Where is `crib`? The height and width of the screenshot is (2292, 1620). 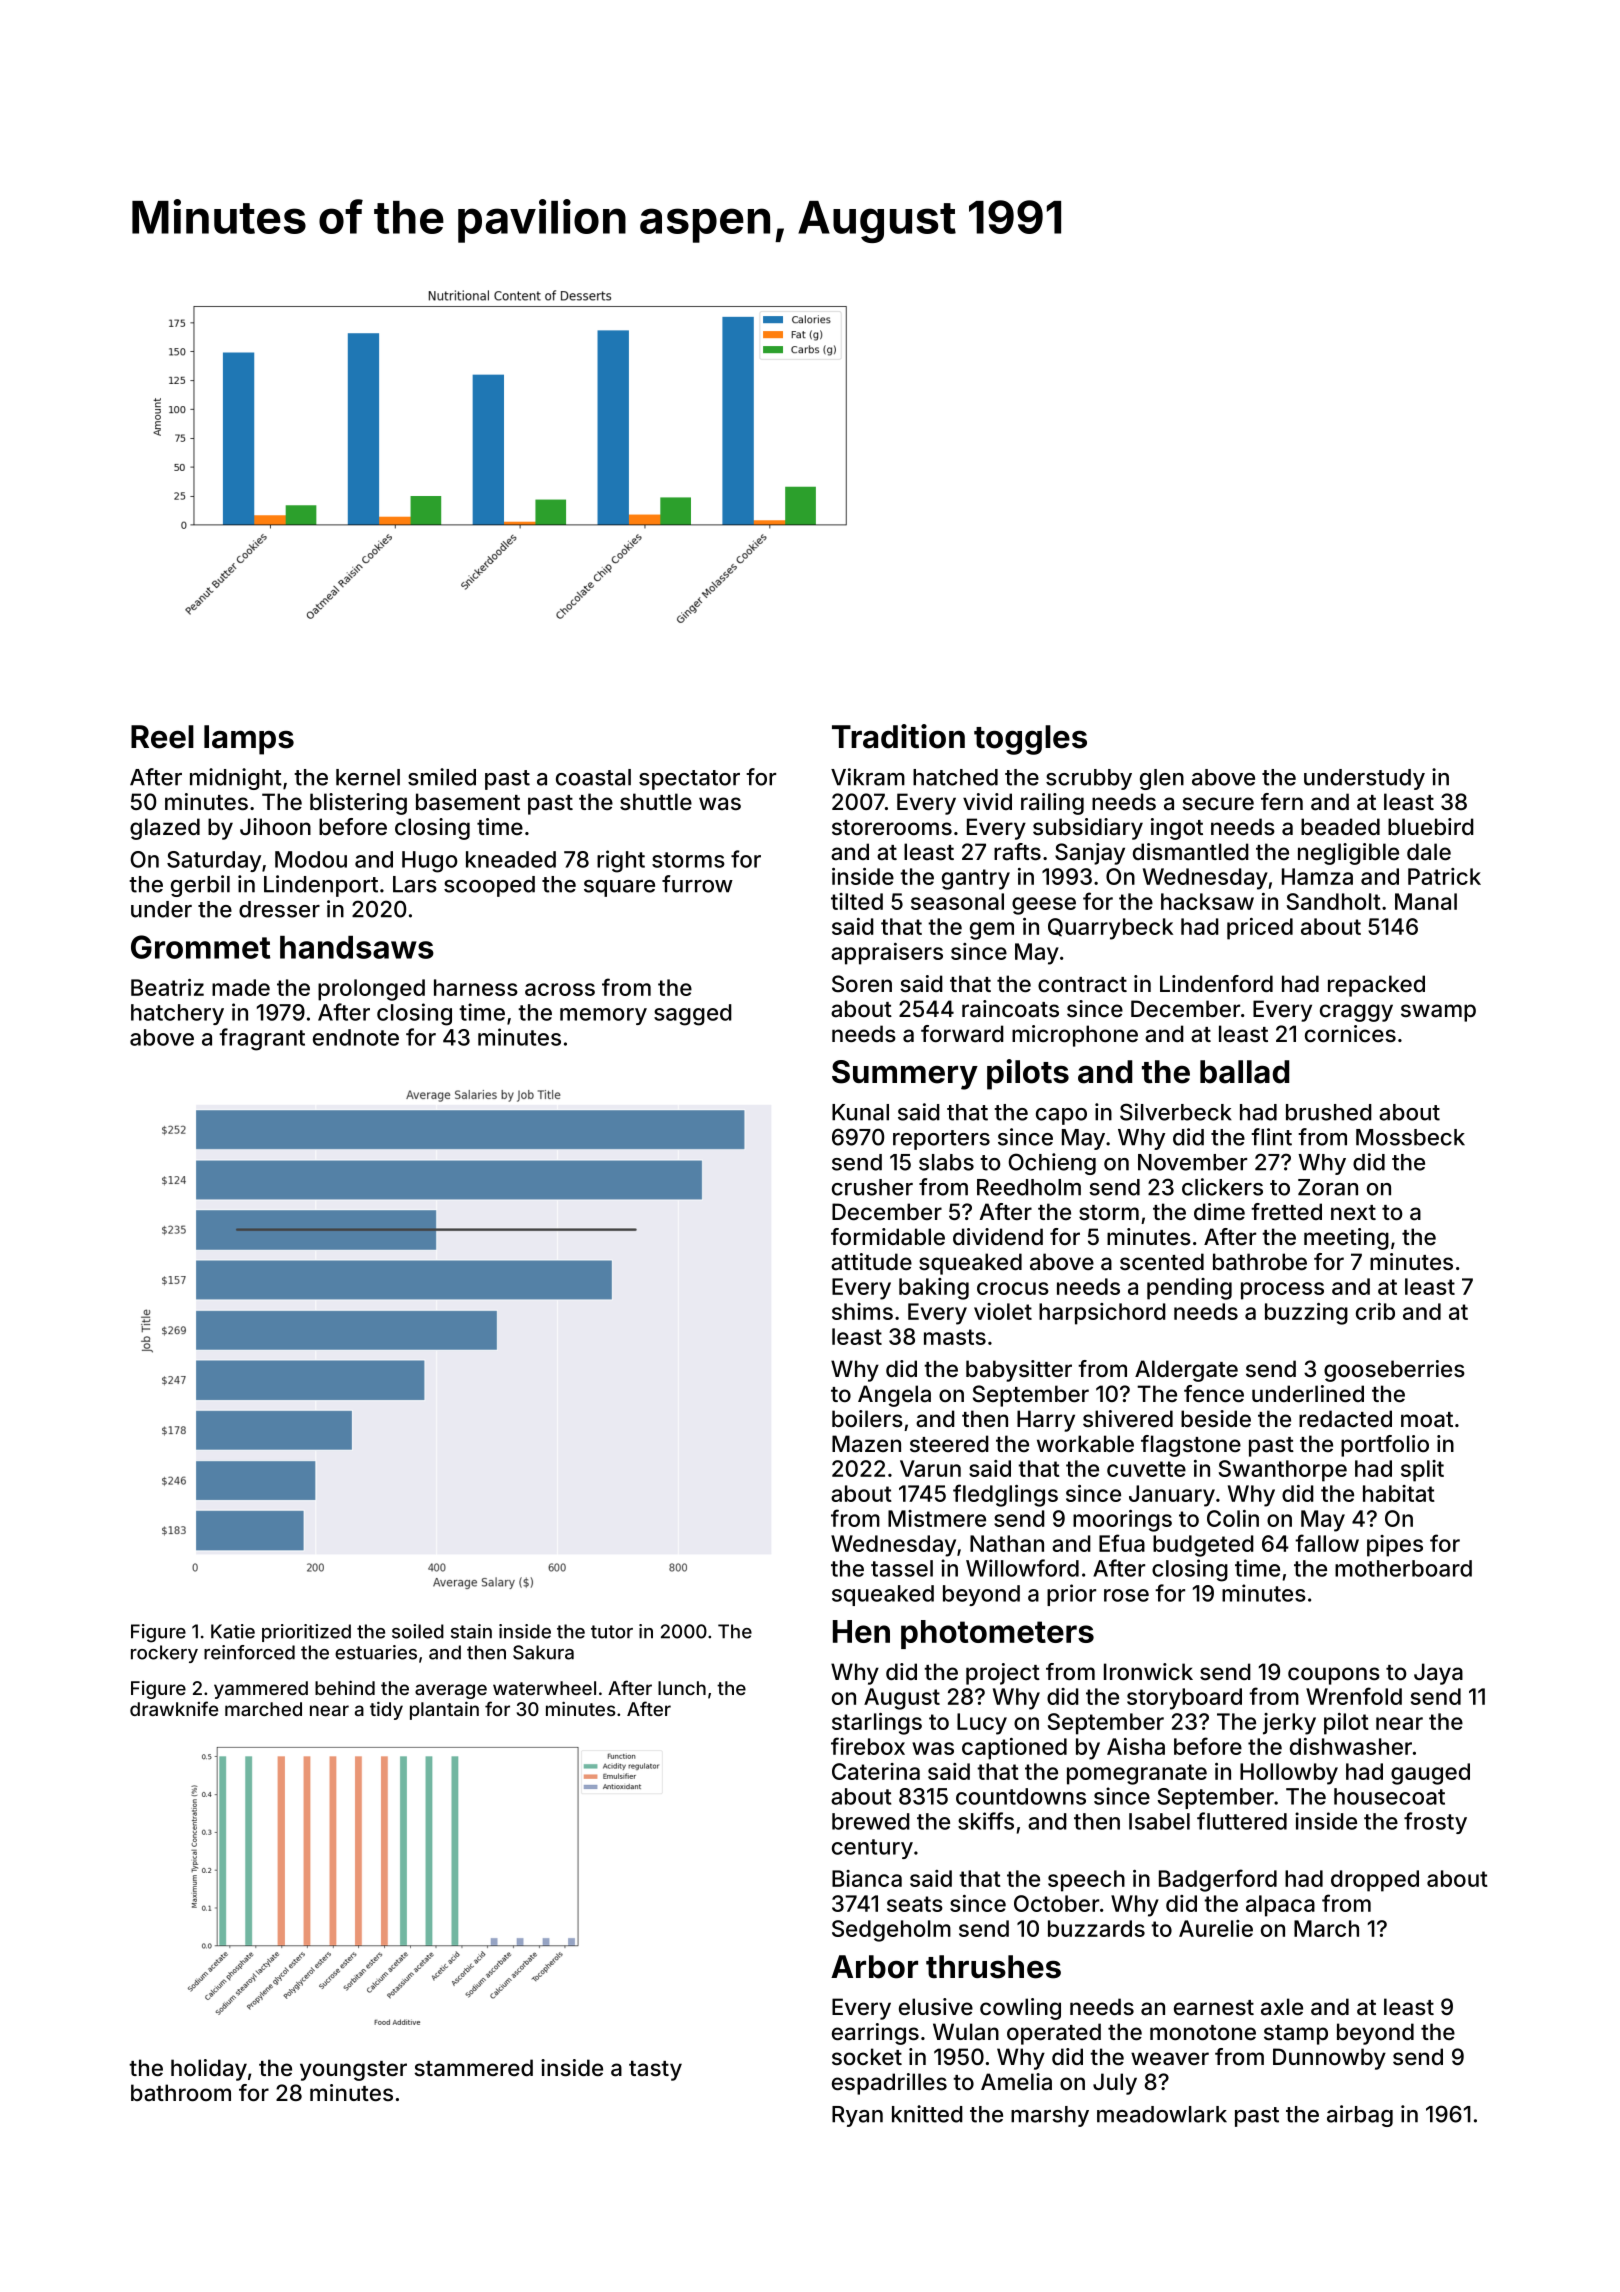
crib is located at coordinates (1375, 1311).
